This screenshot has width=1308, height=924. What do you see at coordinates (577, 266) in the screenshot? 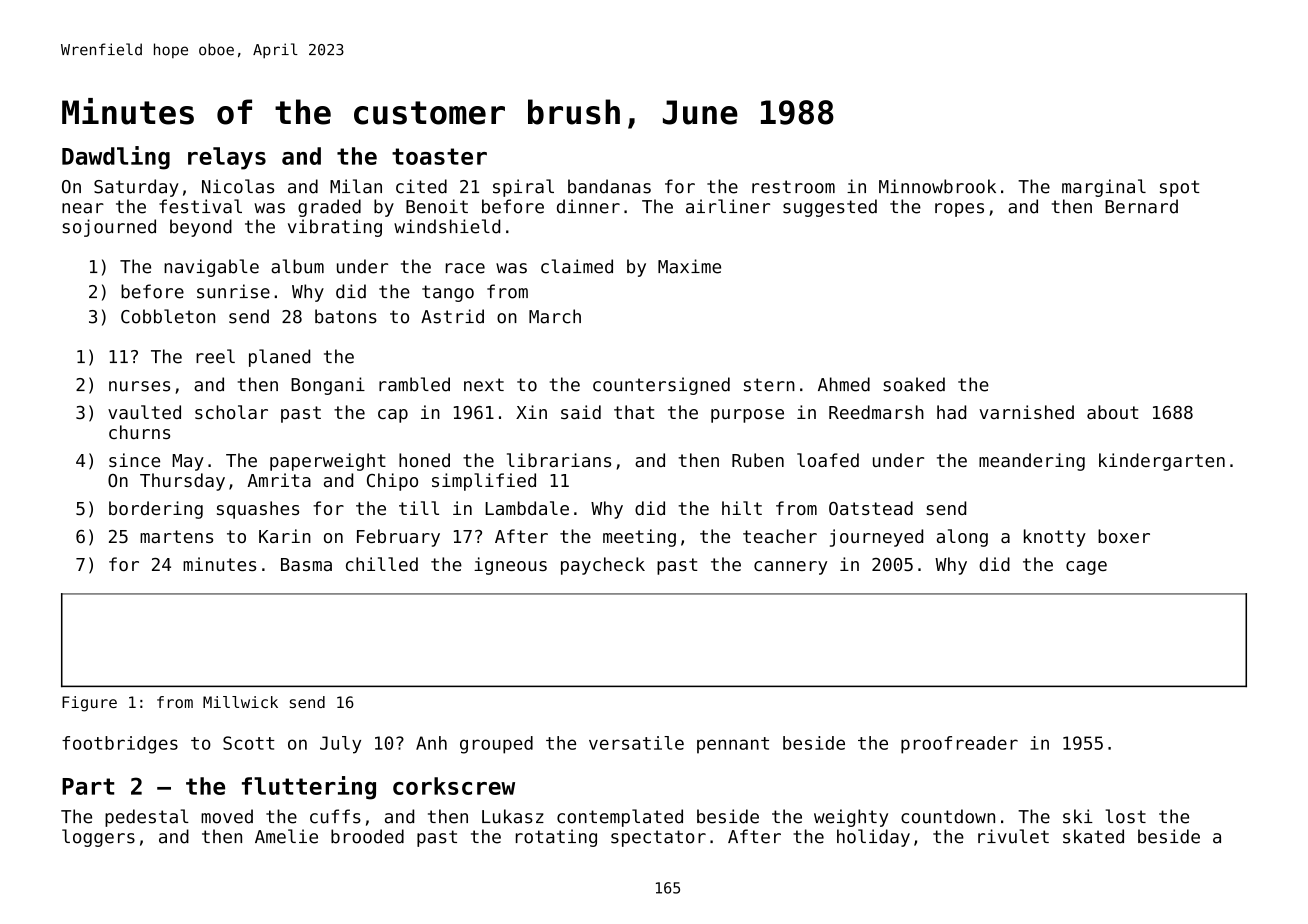
I see `claimed` at bounding box center [577, 266].
